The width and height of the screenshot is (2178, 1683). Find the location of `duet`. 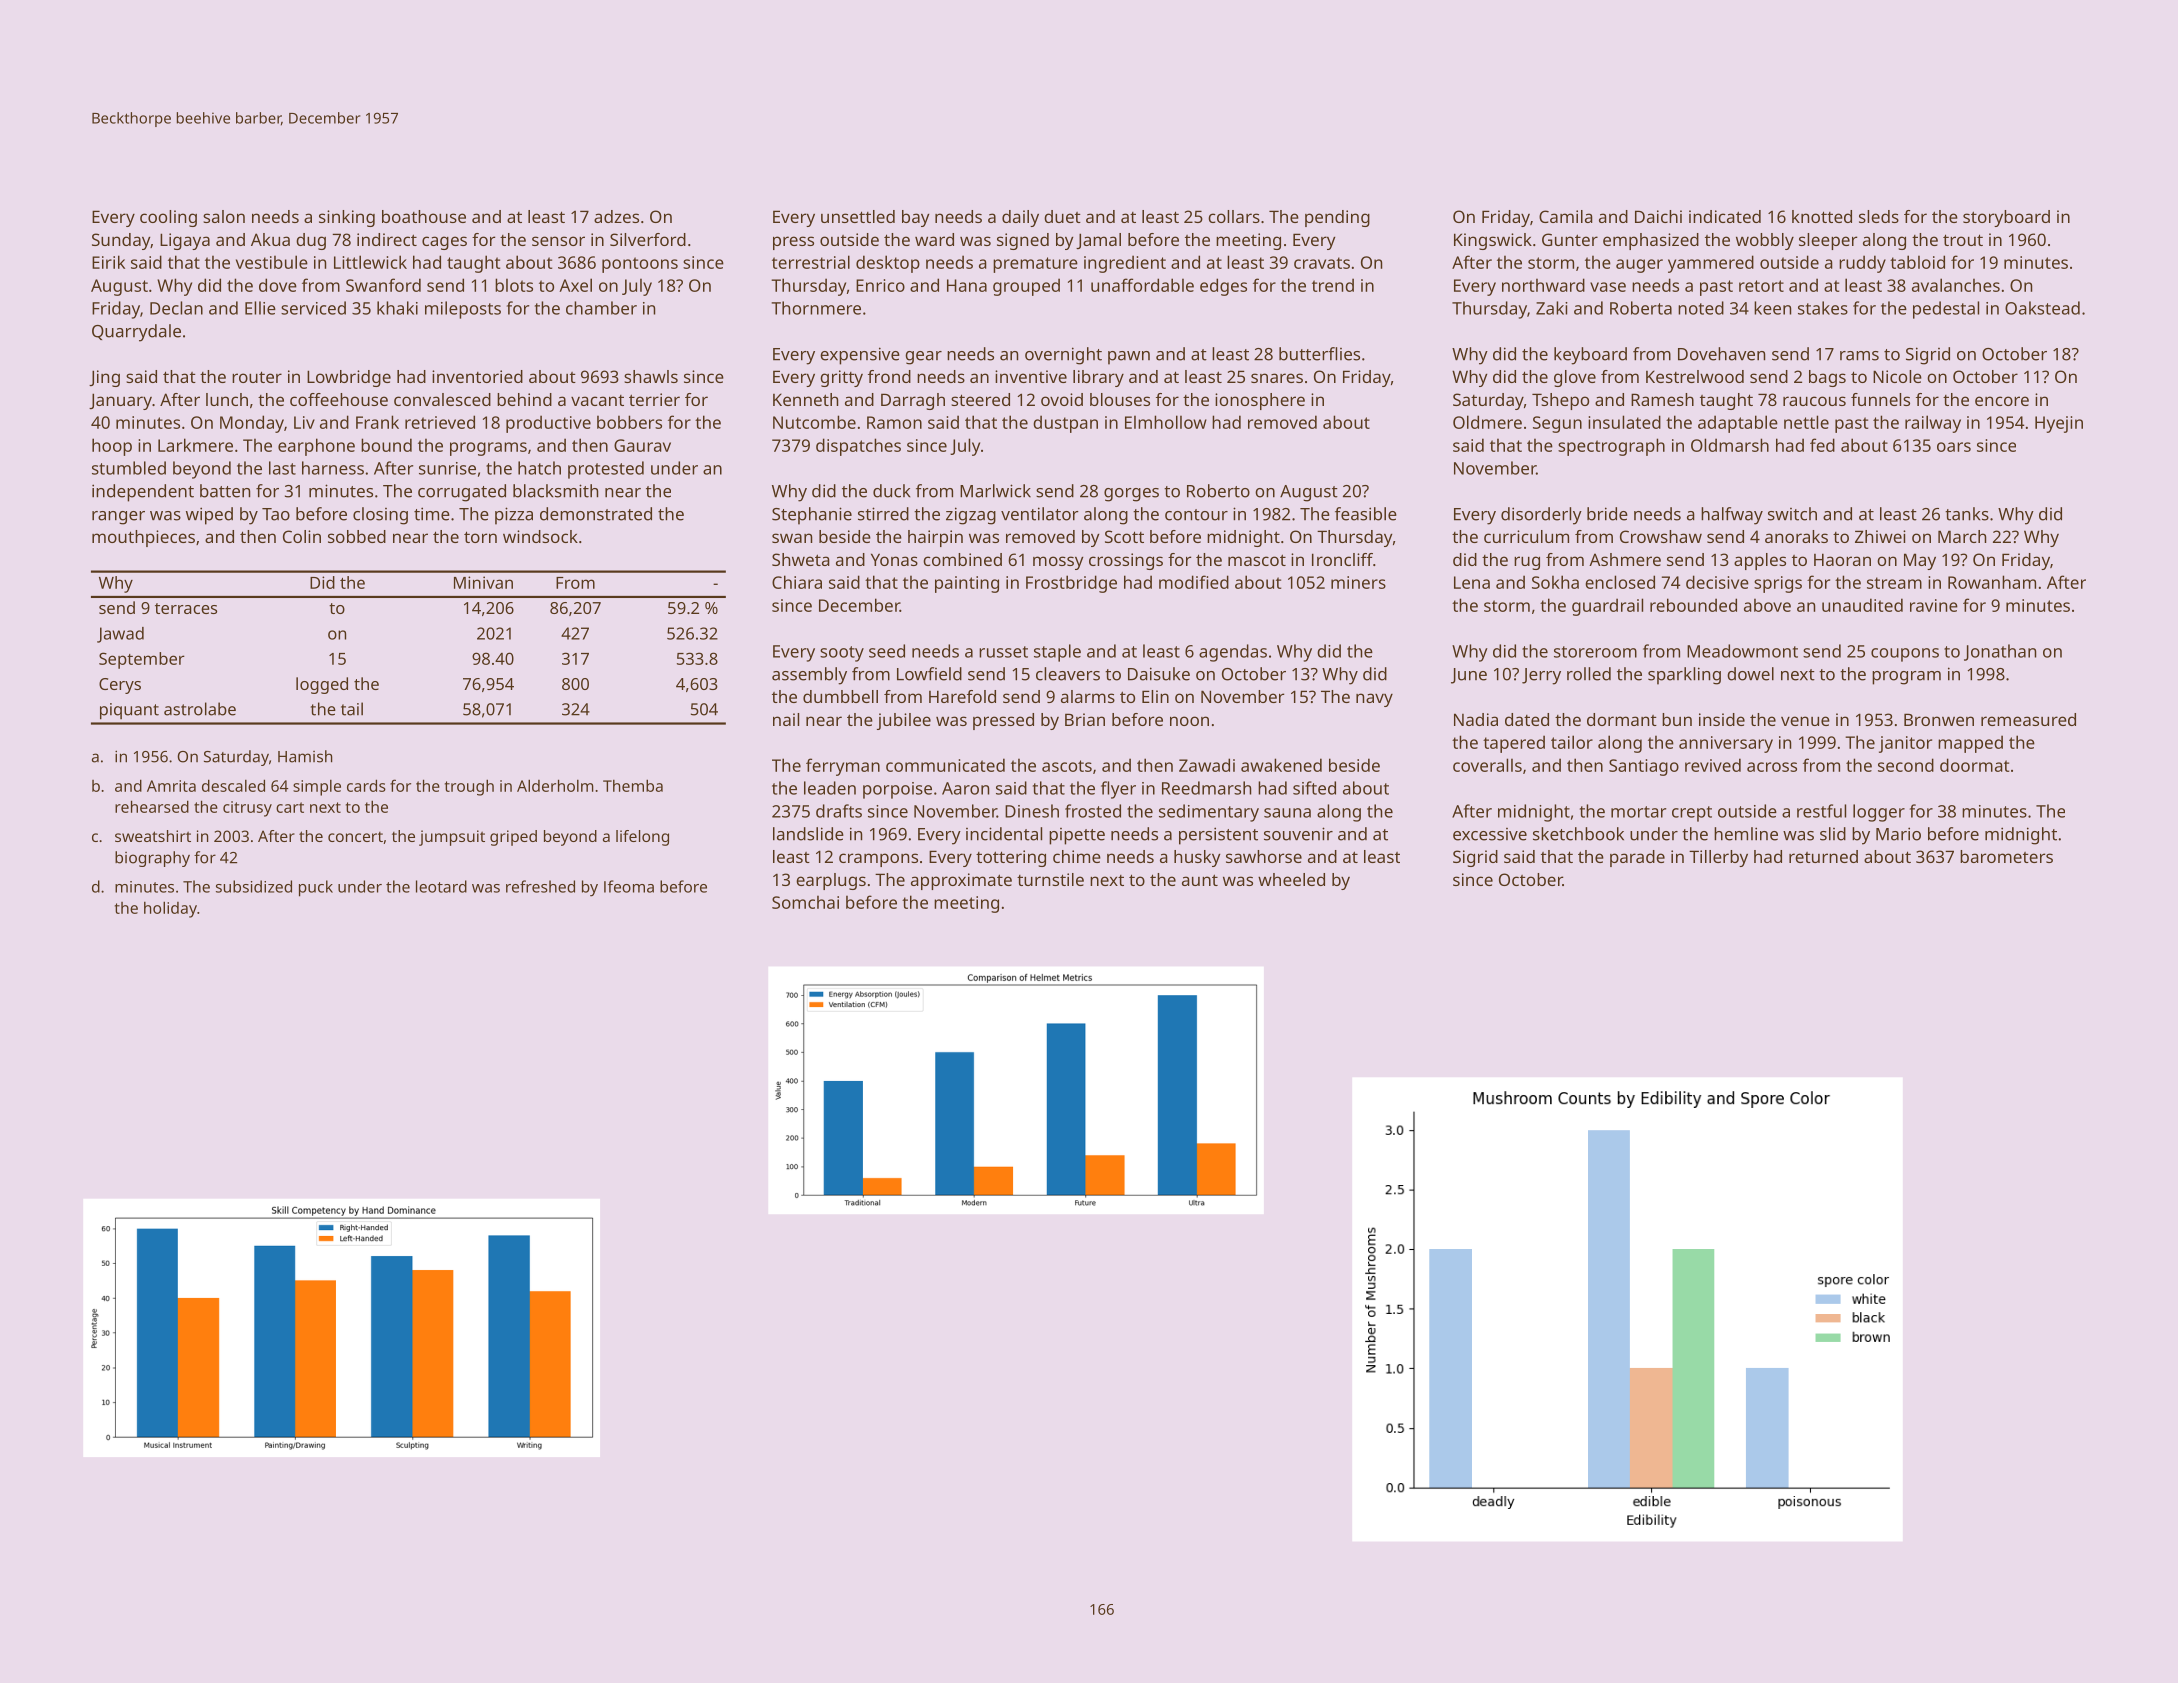

duet is located at coordinates (1062, 216).
